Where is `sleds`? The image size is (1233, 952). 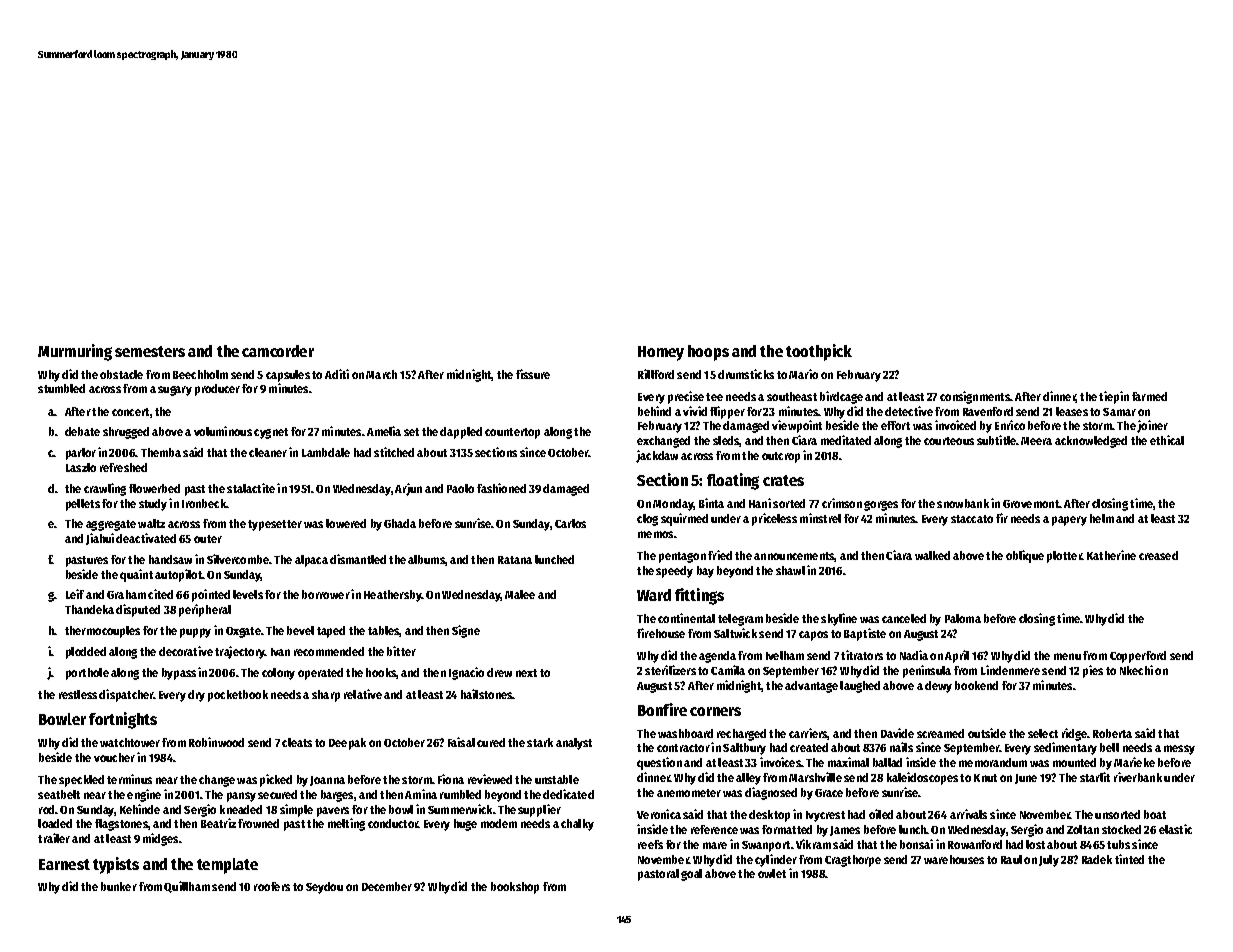 sleds is located at coordinates (726, 441).
